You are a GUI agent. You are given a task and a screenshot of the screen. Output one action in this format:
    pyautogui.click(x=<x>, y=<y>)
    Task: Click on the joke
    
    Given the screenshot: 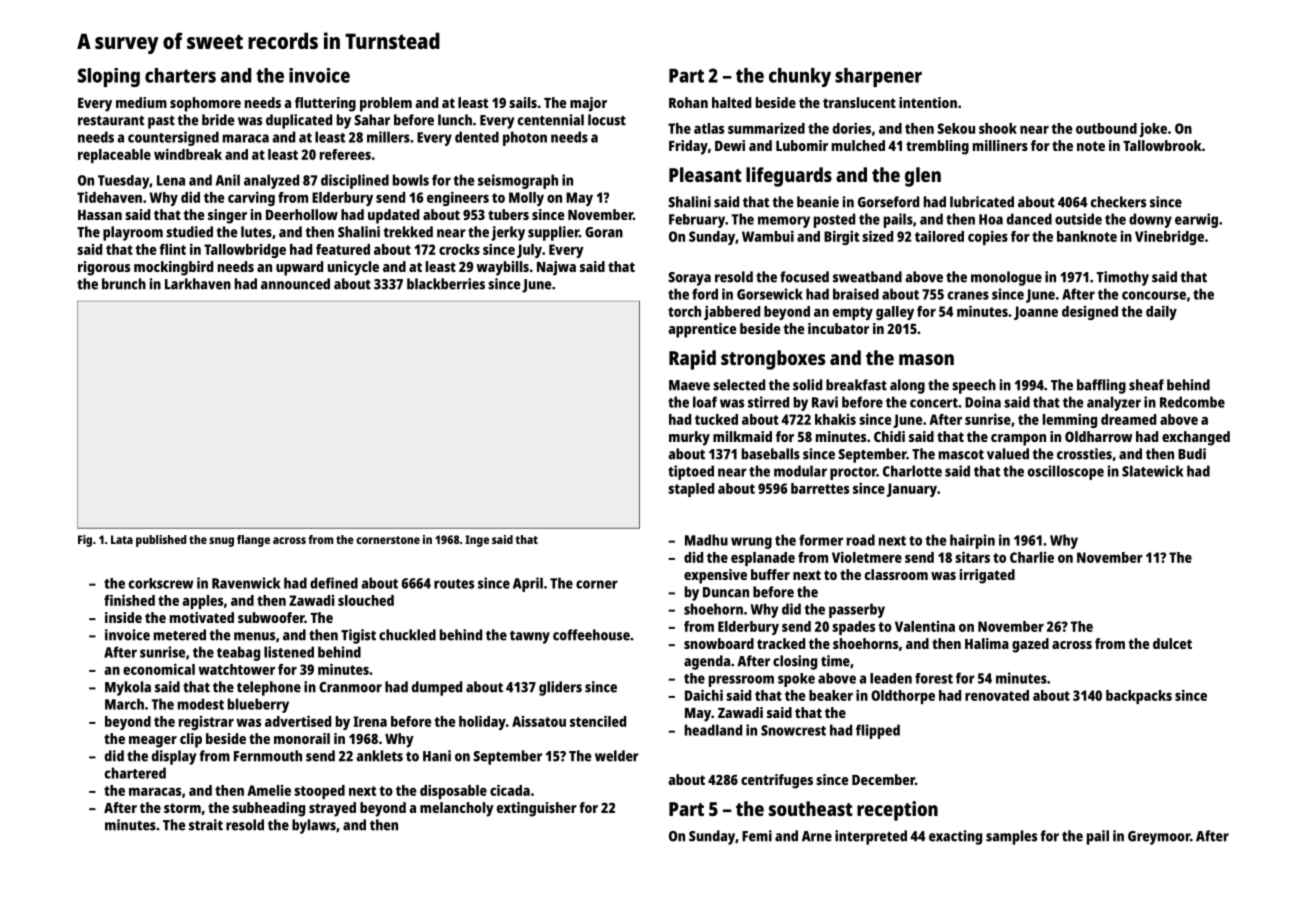 What is the action you would take?
    pyautogui.click(x=1153, y=129)
